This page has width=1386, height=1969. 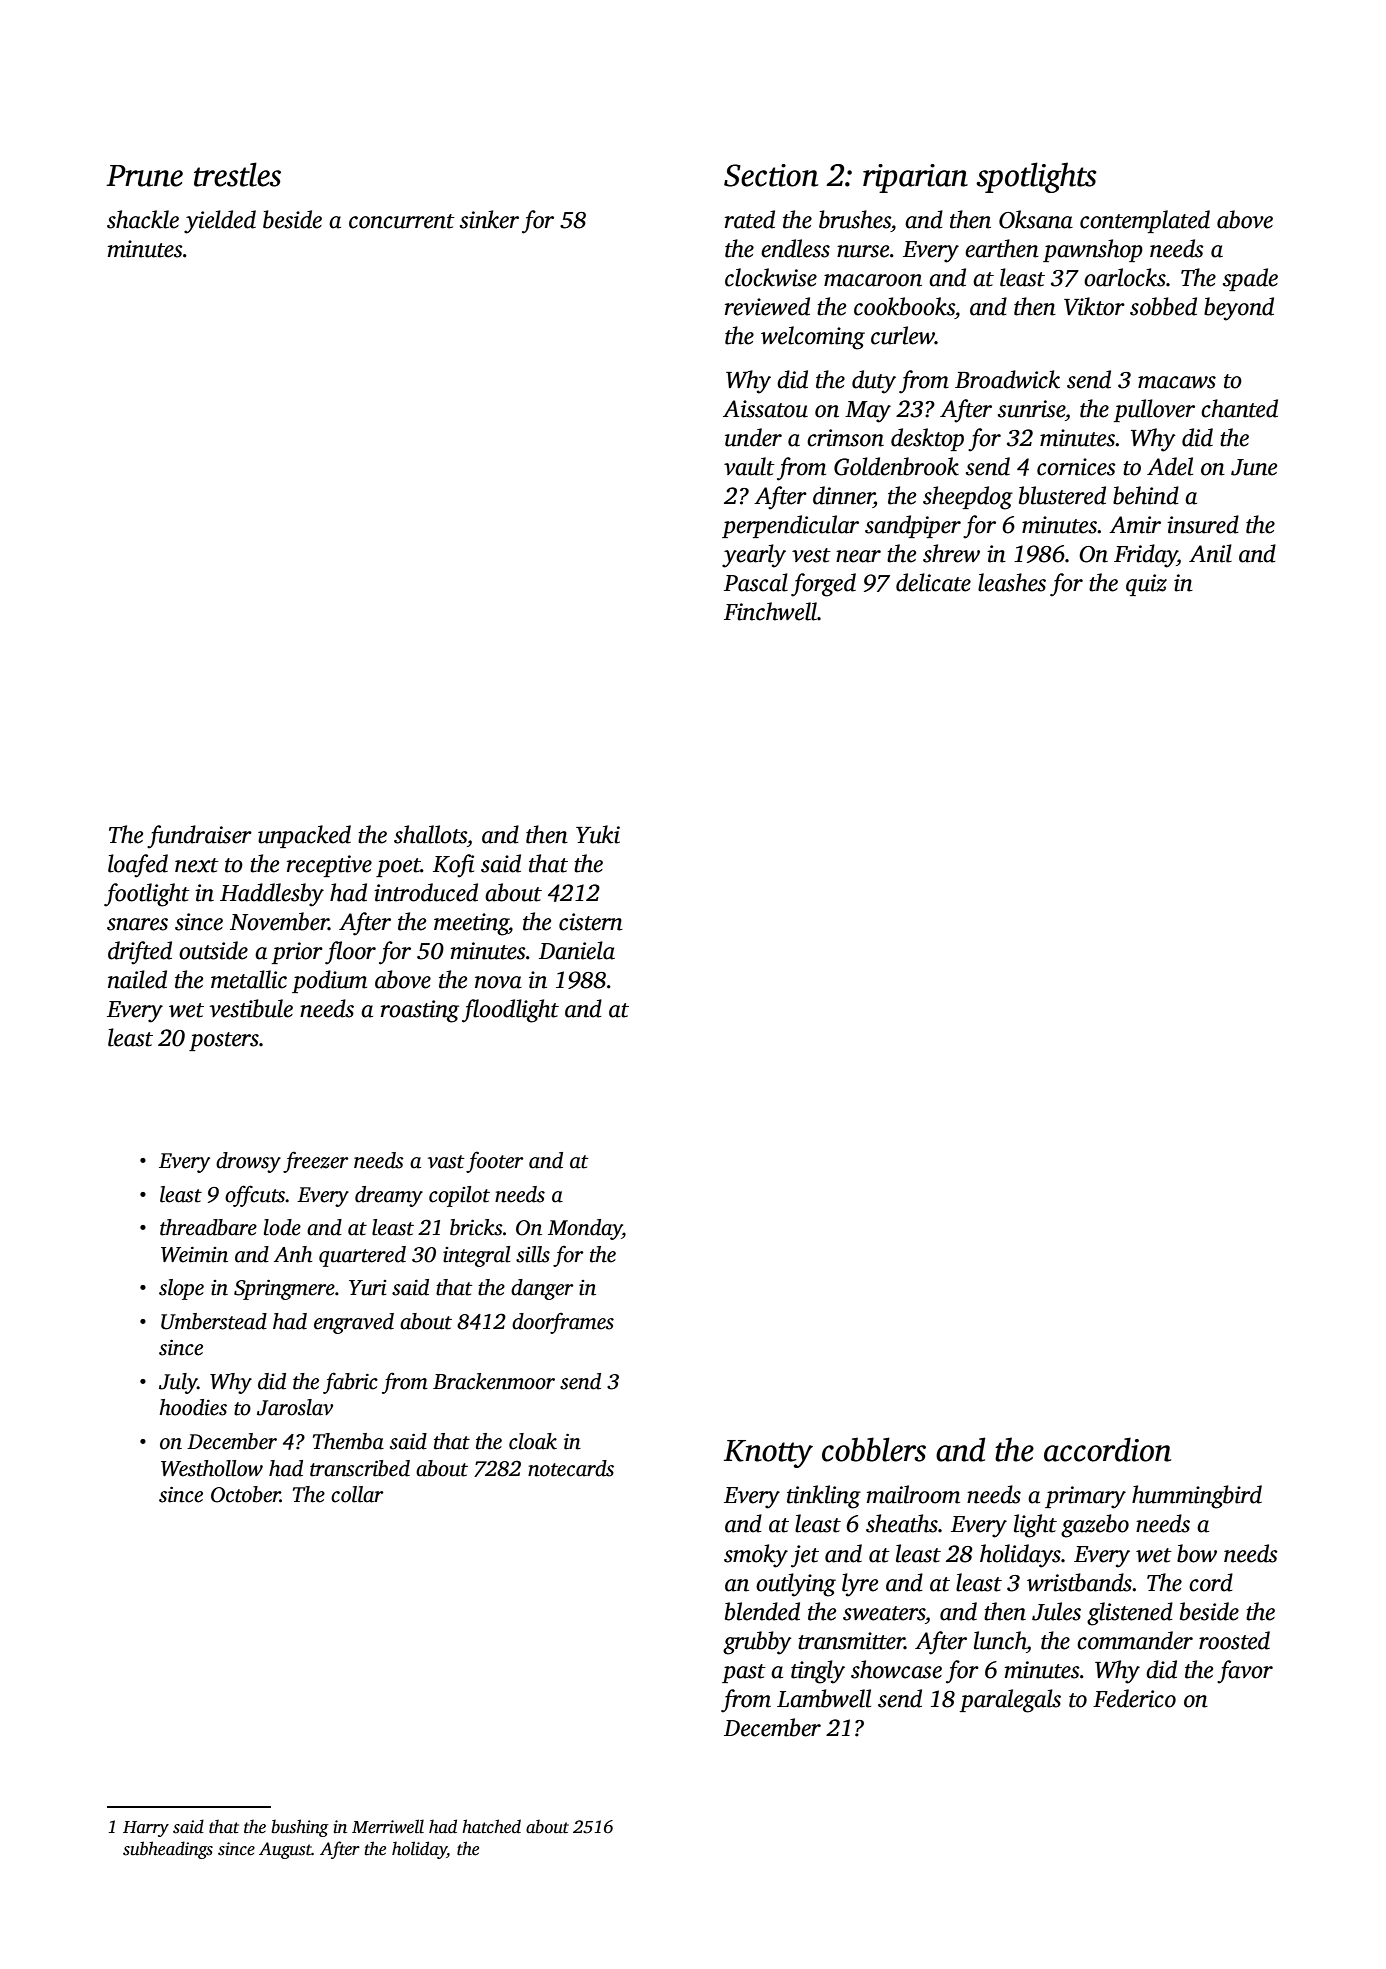 I want to click on concurrent, so click(x=402, y=221).
